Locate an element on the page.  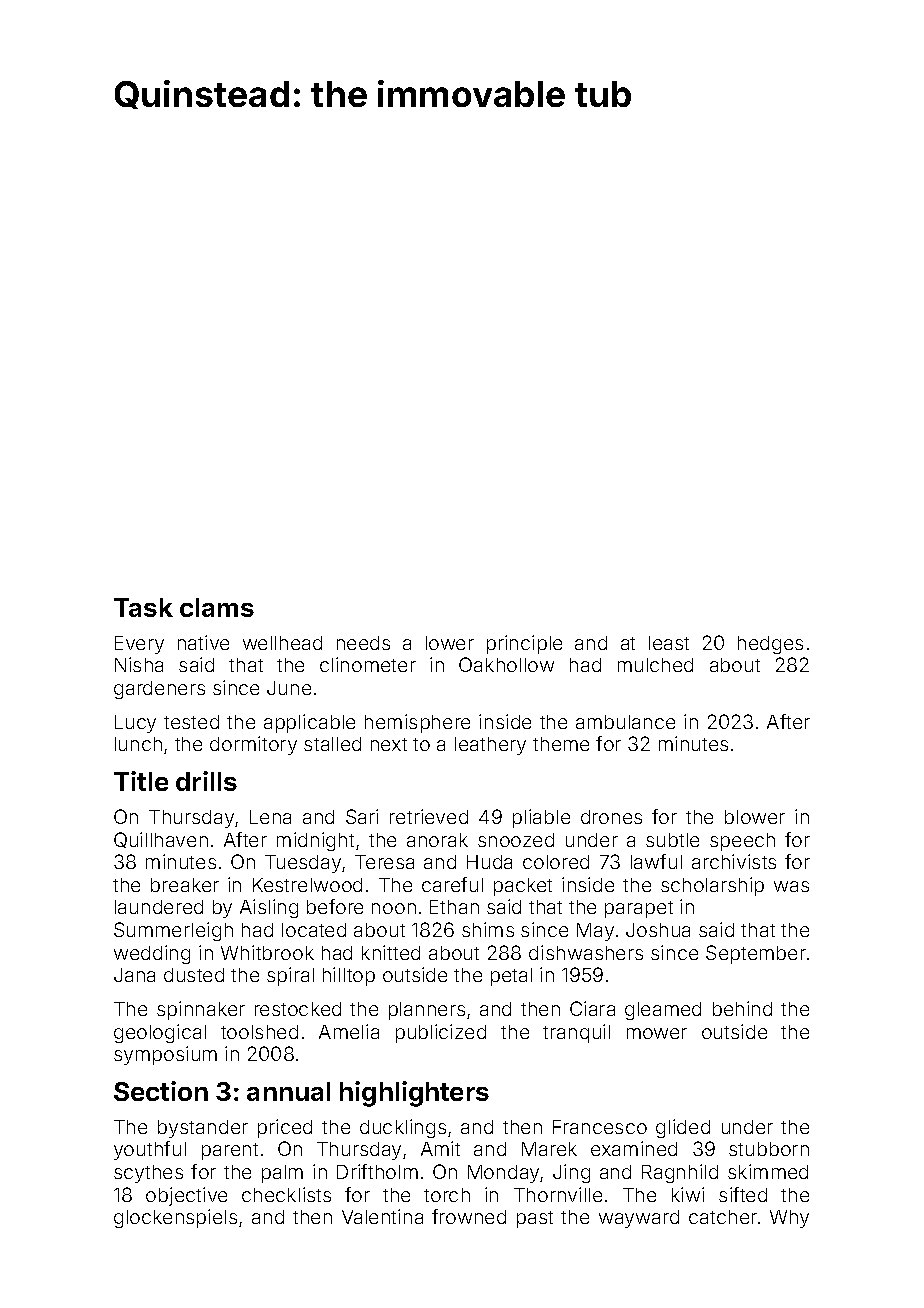
Why is located at coordinates (789, 1219).
